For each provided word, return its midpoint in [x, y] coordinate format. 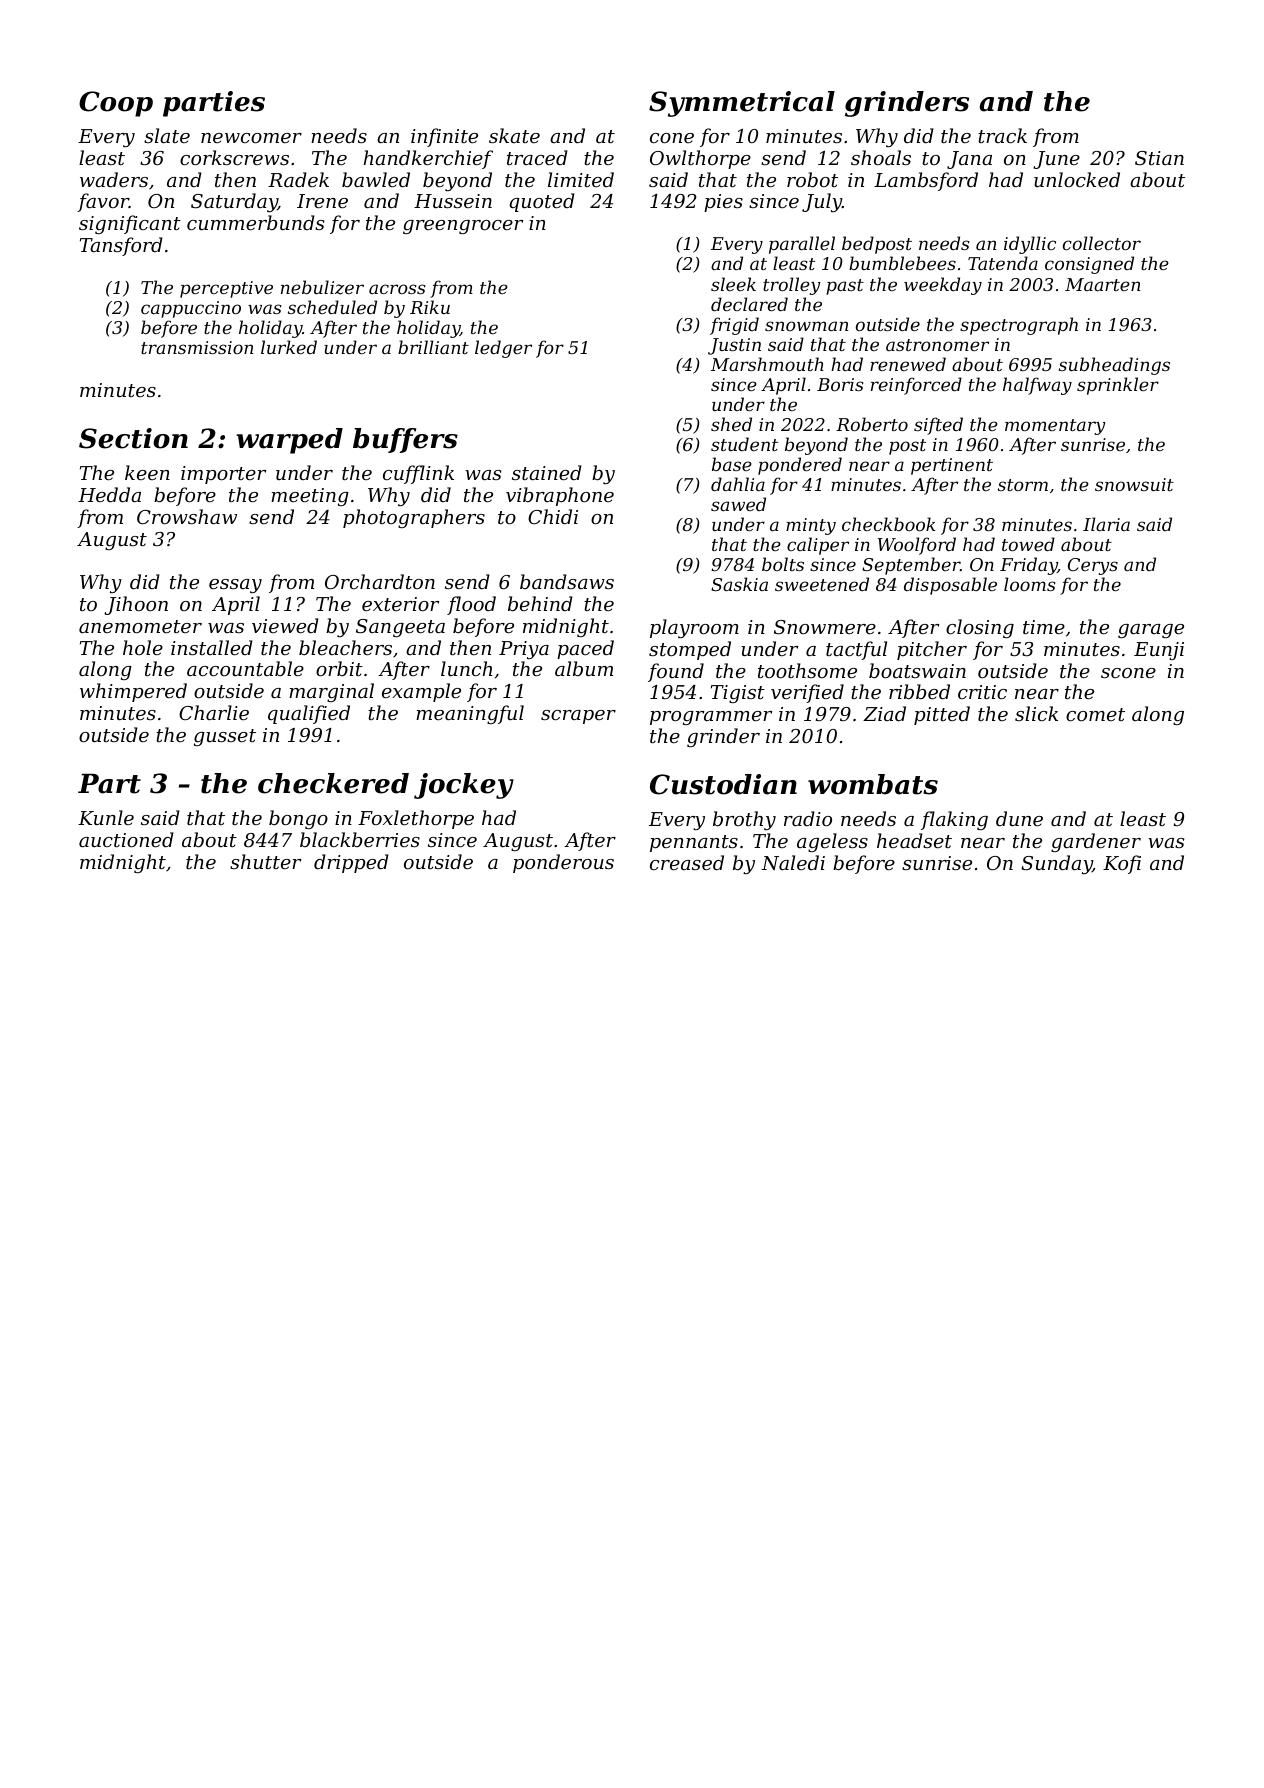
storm [1023, 485]
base [732, 464]
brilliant [433, 347]
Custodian [723, 784]
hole [143, 647]
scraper [578, 717]
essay [235, 586]
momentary [1055, 427]
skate [514, 135]
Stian [1159, 158]
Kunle [106, 817]
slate [167, 135]
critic [982, 692]
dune [1019, 818]
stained [547, 472]
